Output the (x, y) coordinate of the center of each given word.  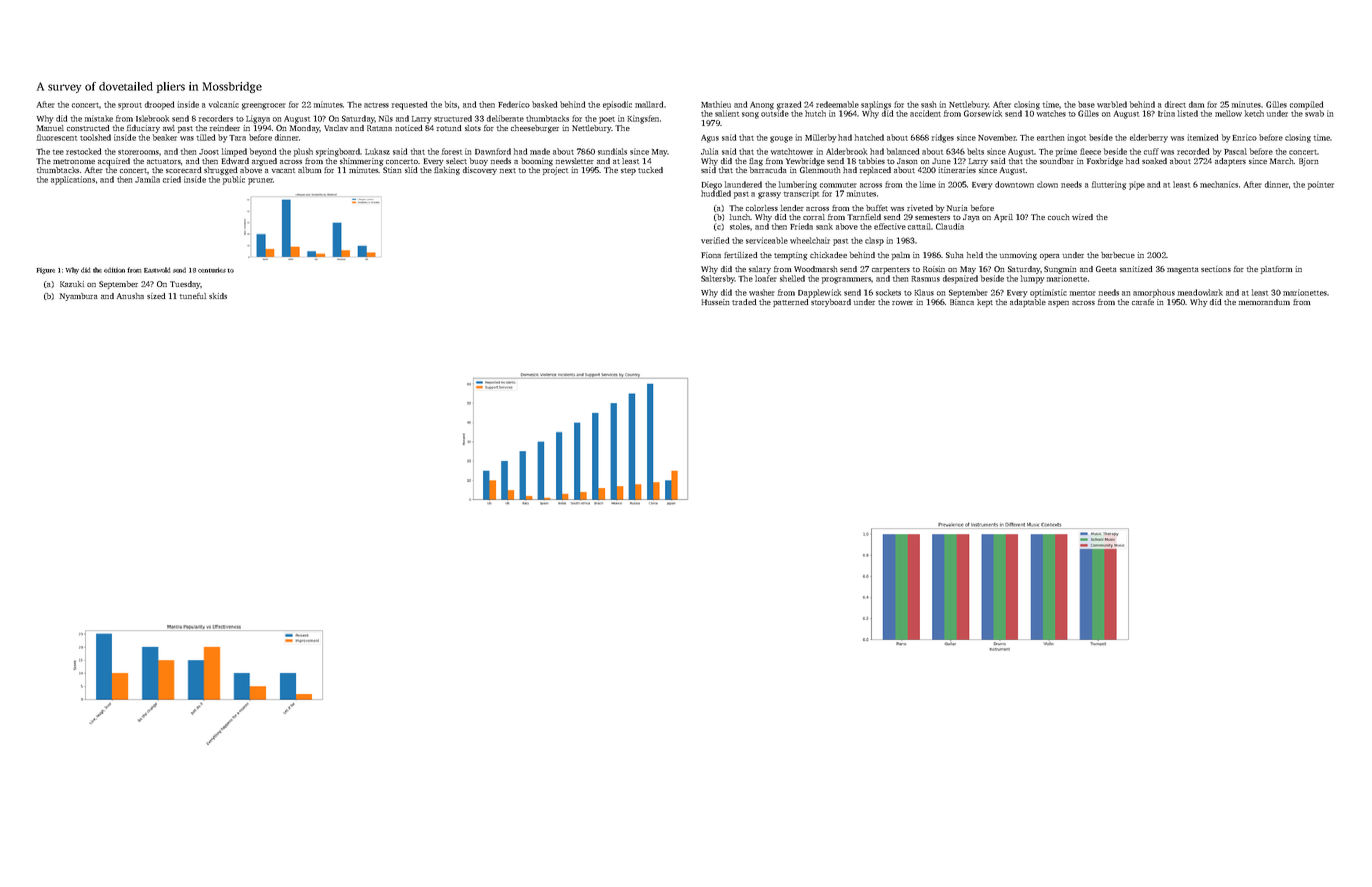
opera (1050, 257)
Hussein (715, 302)
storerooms (139, 152)
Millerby (821, 138)
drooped (159, 105)
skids (218, 296)
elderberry (1149, 138)
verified (715, 240)
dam (1196, 104)
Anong (762, 106)
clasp (874, 241)
